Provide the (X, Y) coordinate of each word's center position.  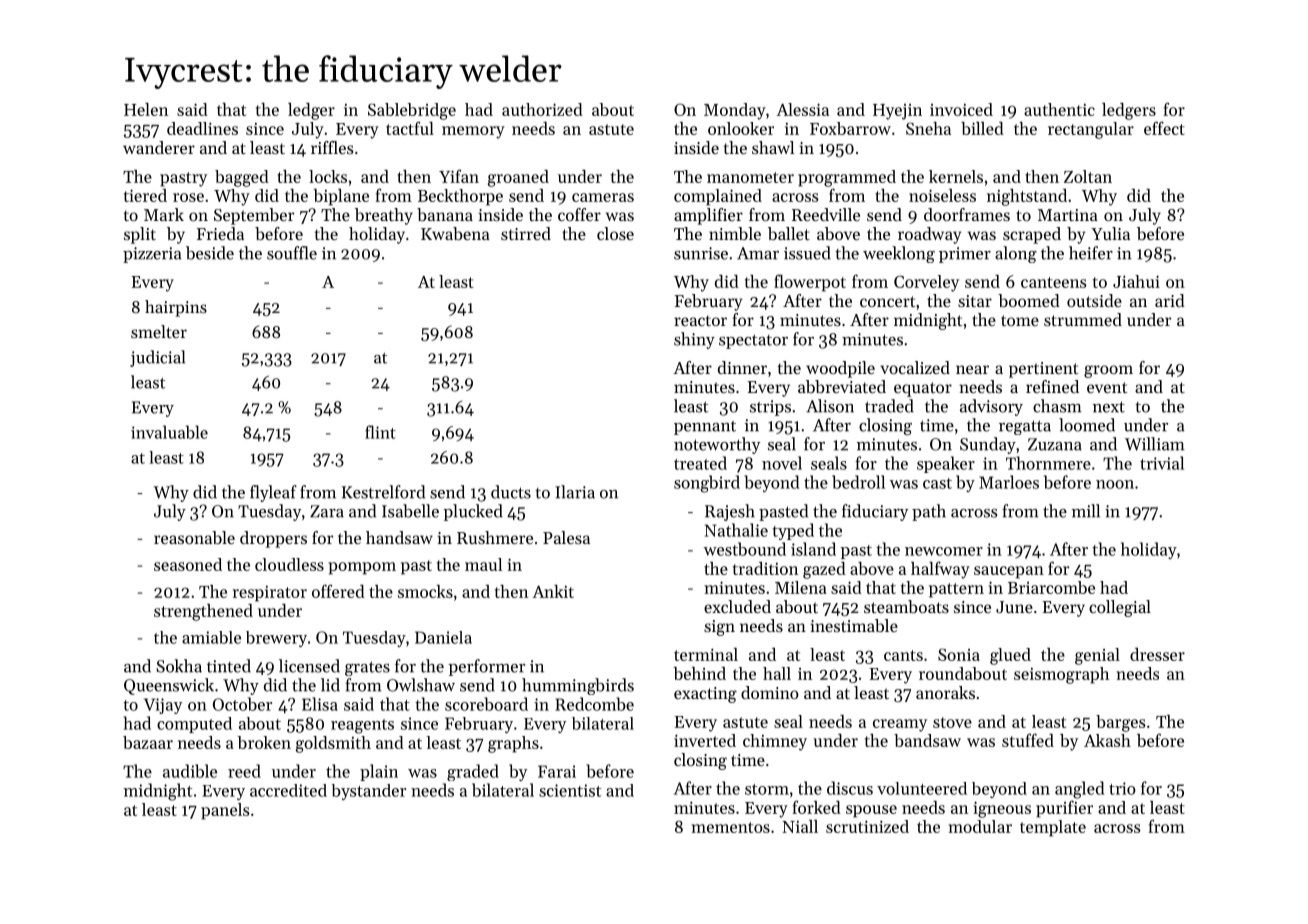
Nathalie (736, 530)
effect (1164, 128)
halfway (940, 570)
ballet (789, 233)
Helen (146, 109)
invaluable (169, 432)
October (242, 704)
